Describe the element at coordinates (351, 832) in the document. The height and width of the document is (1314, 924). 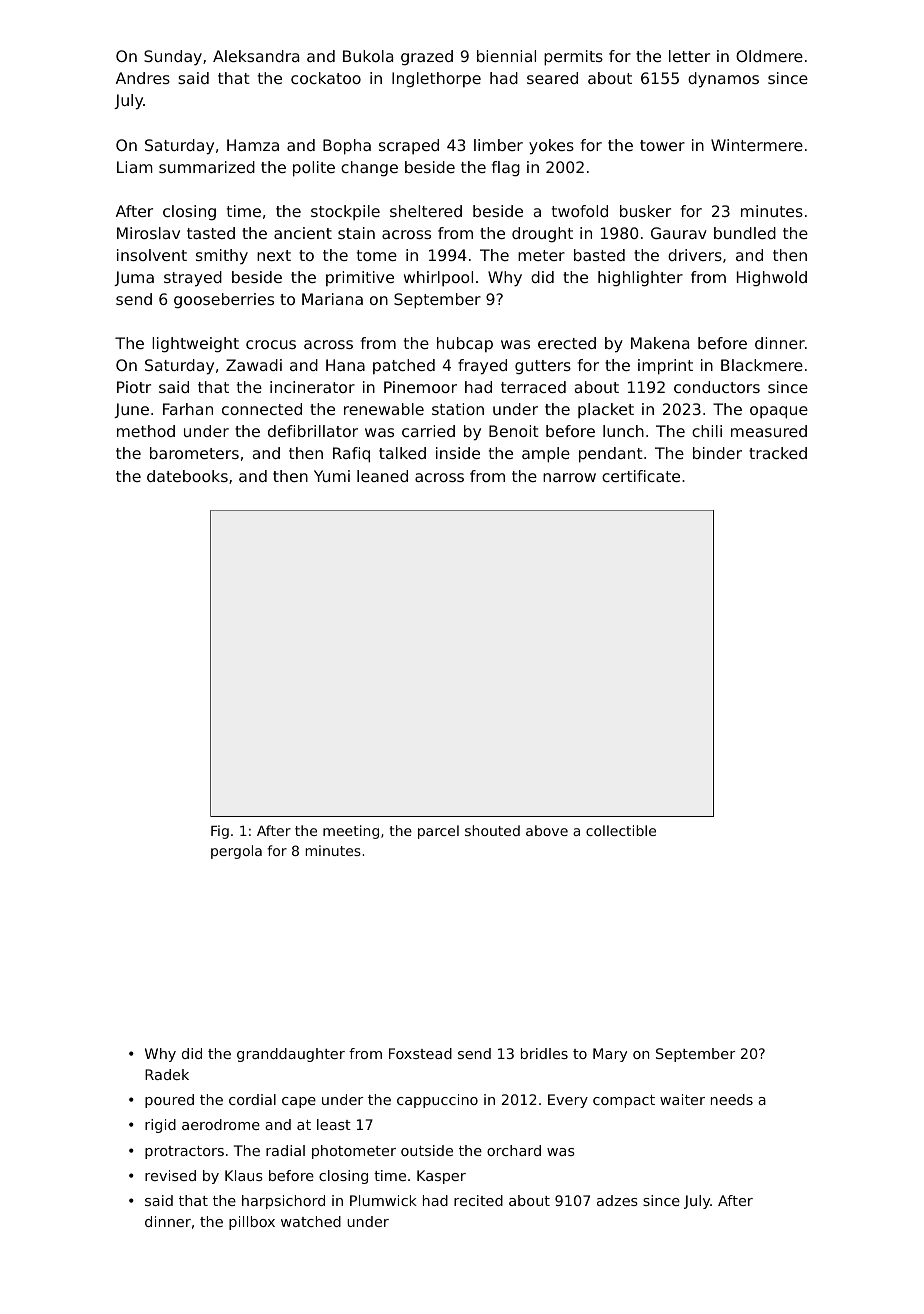
I see `meeting` at that location.
